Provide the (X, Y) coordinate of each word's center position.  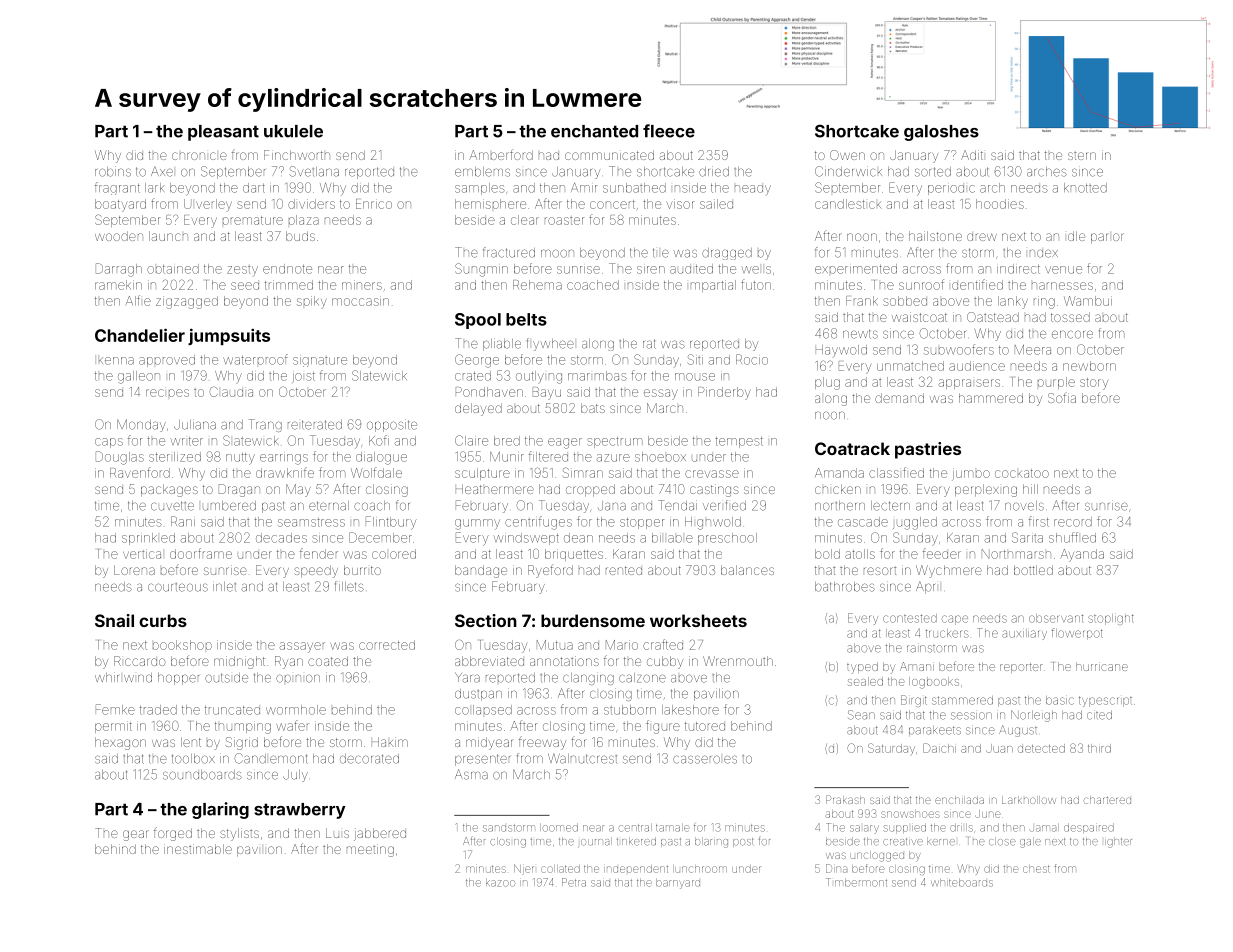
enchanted (594, 131)
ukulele (293, 131)
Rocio (752, 359)
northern (840, 506)
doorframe (201, 553)
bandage (481, 571)
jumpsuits (229, 336)
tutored (705, 726)
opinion (298, 678)
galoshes (941, 133)
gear (136, 835)
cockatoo (1022, 473)
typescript (1105, 701)
